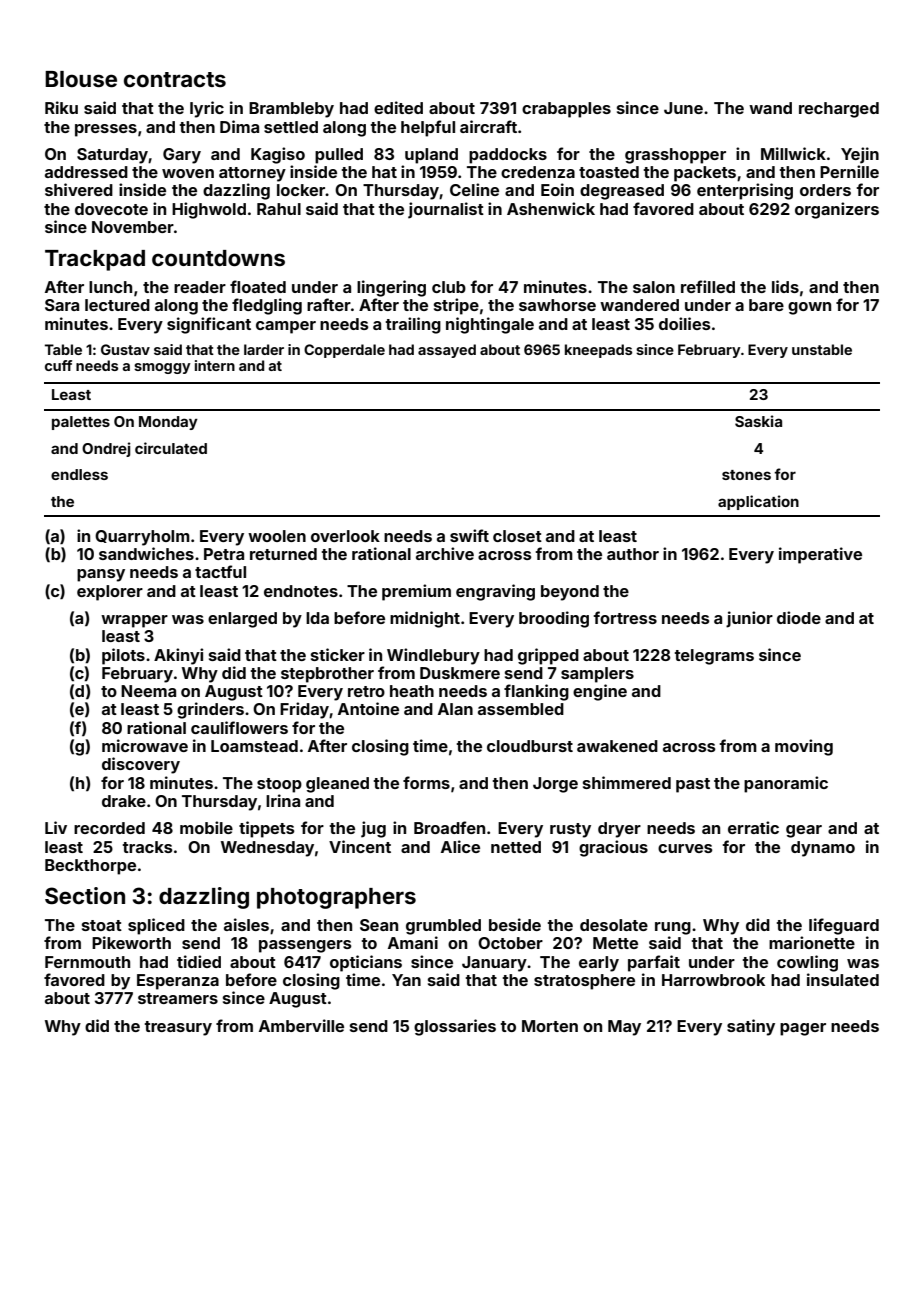  I want to click on smoggy, so click(162, 368).
